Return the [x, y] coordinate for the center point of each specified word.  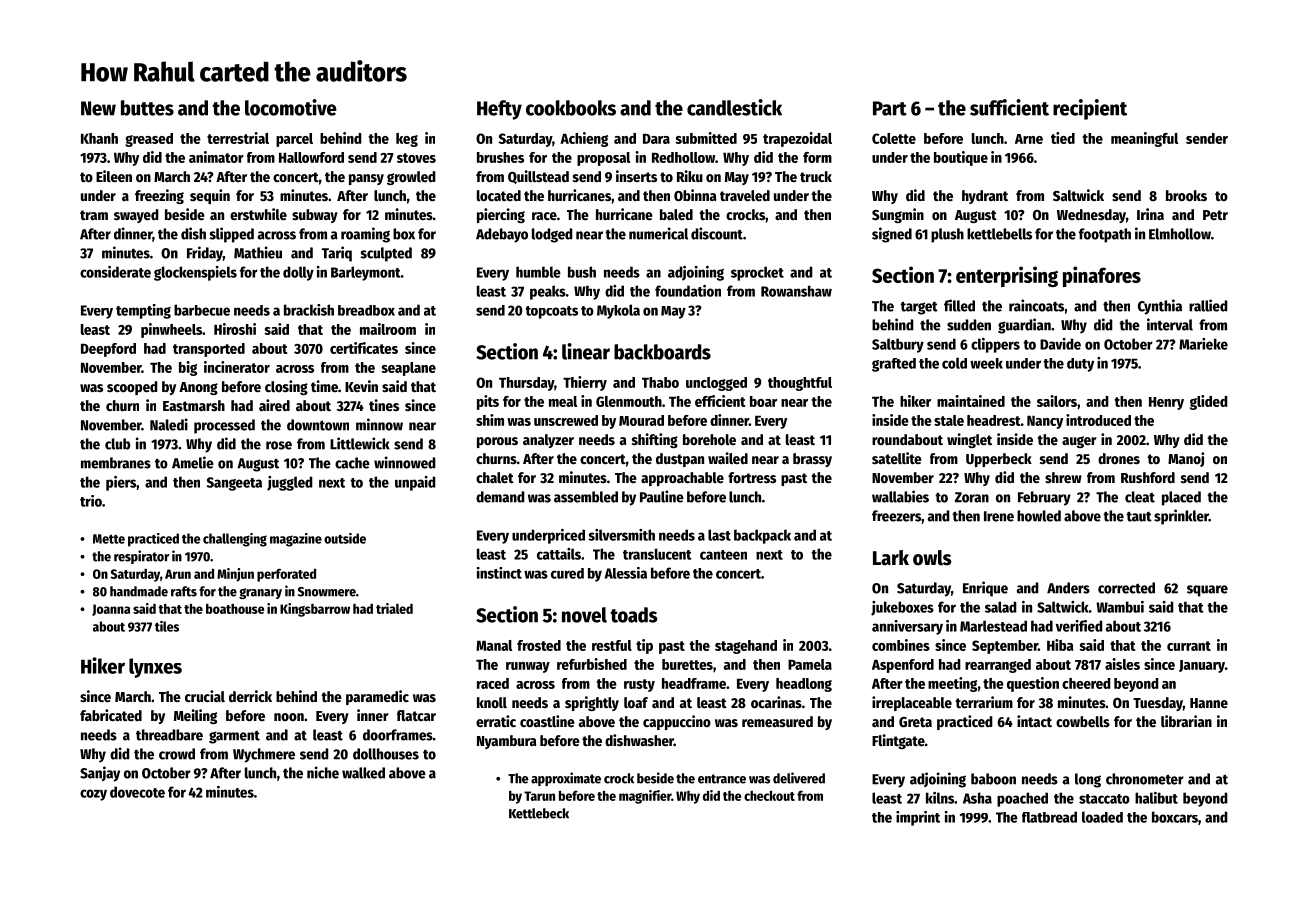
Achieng [584, 139]
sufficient [1009, 107]
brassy [812, 460]
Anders [1068, 588]
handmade [139, 591]
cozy [93, 795]
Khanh [99, 138]
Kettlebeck [539, 813]
